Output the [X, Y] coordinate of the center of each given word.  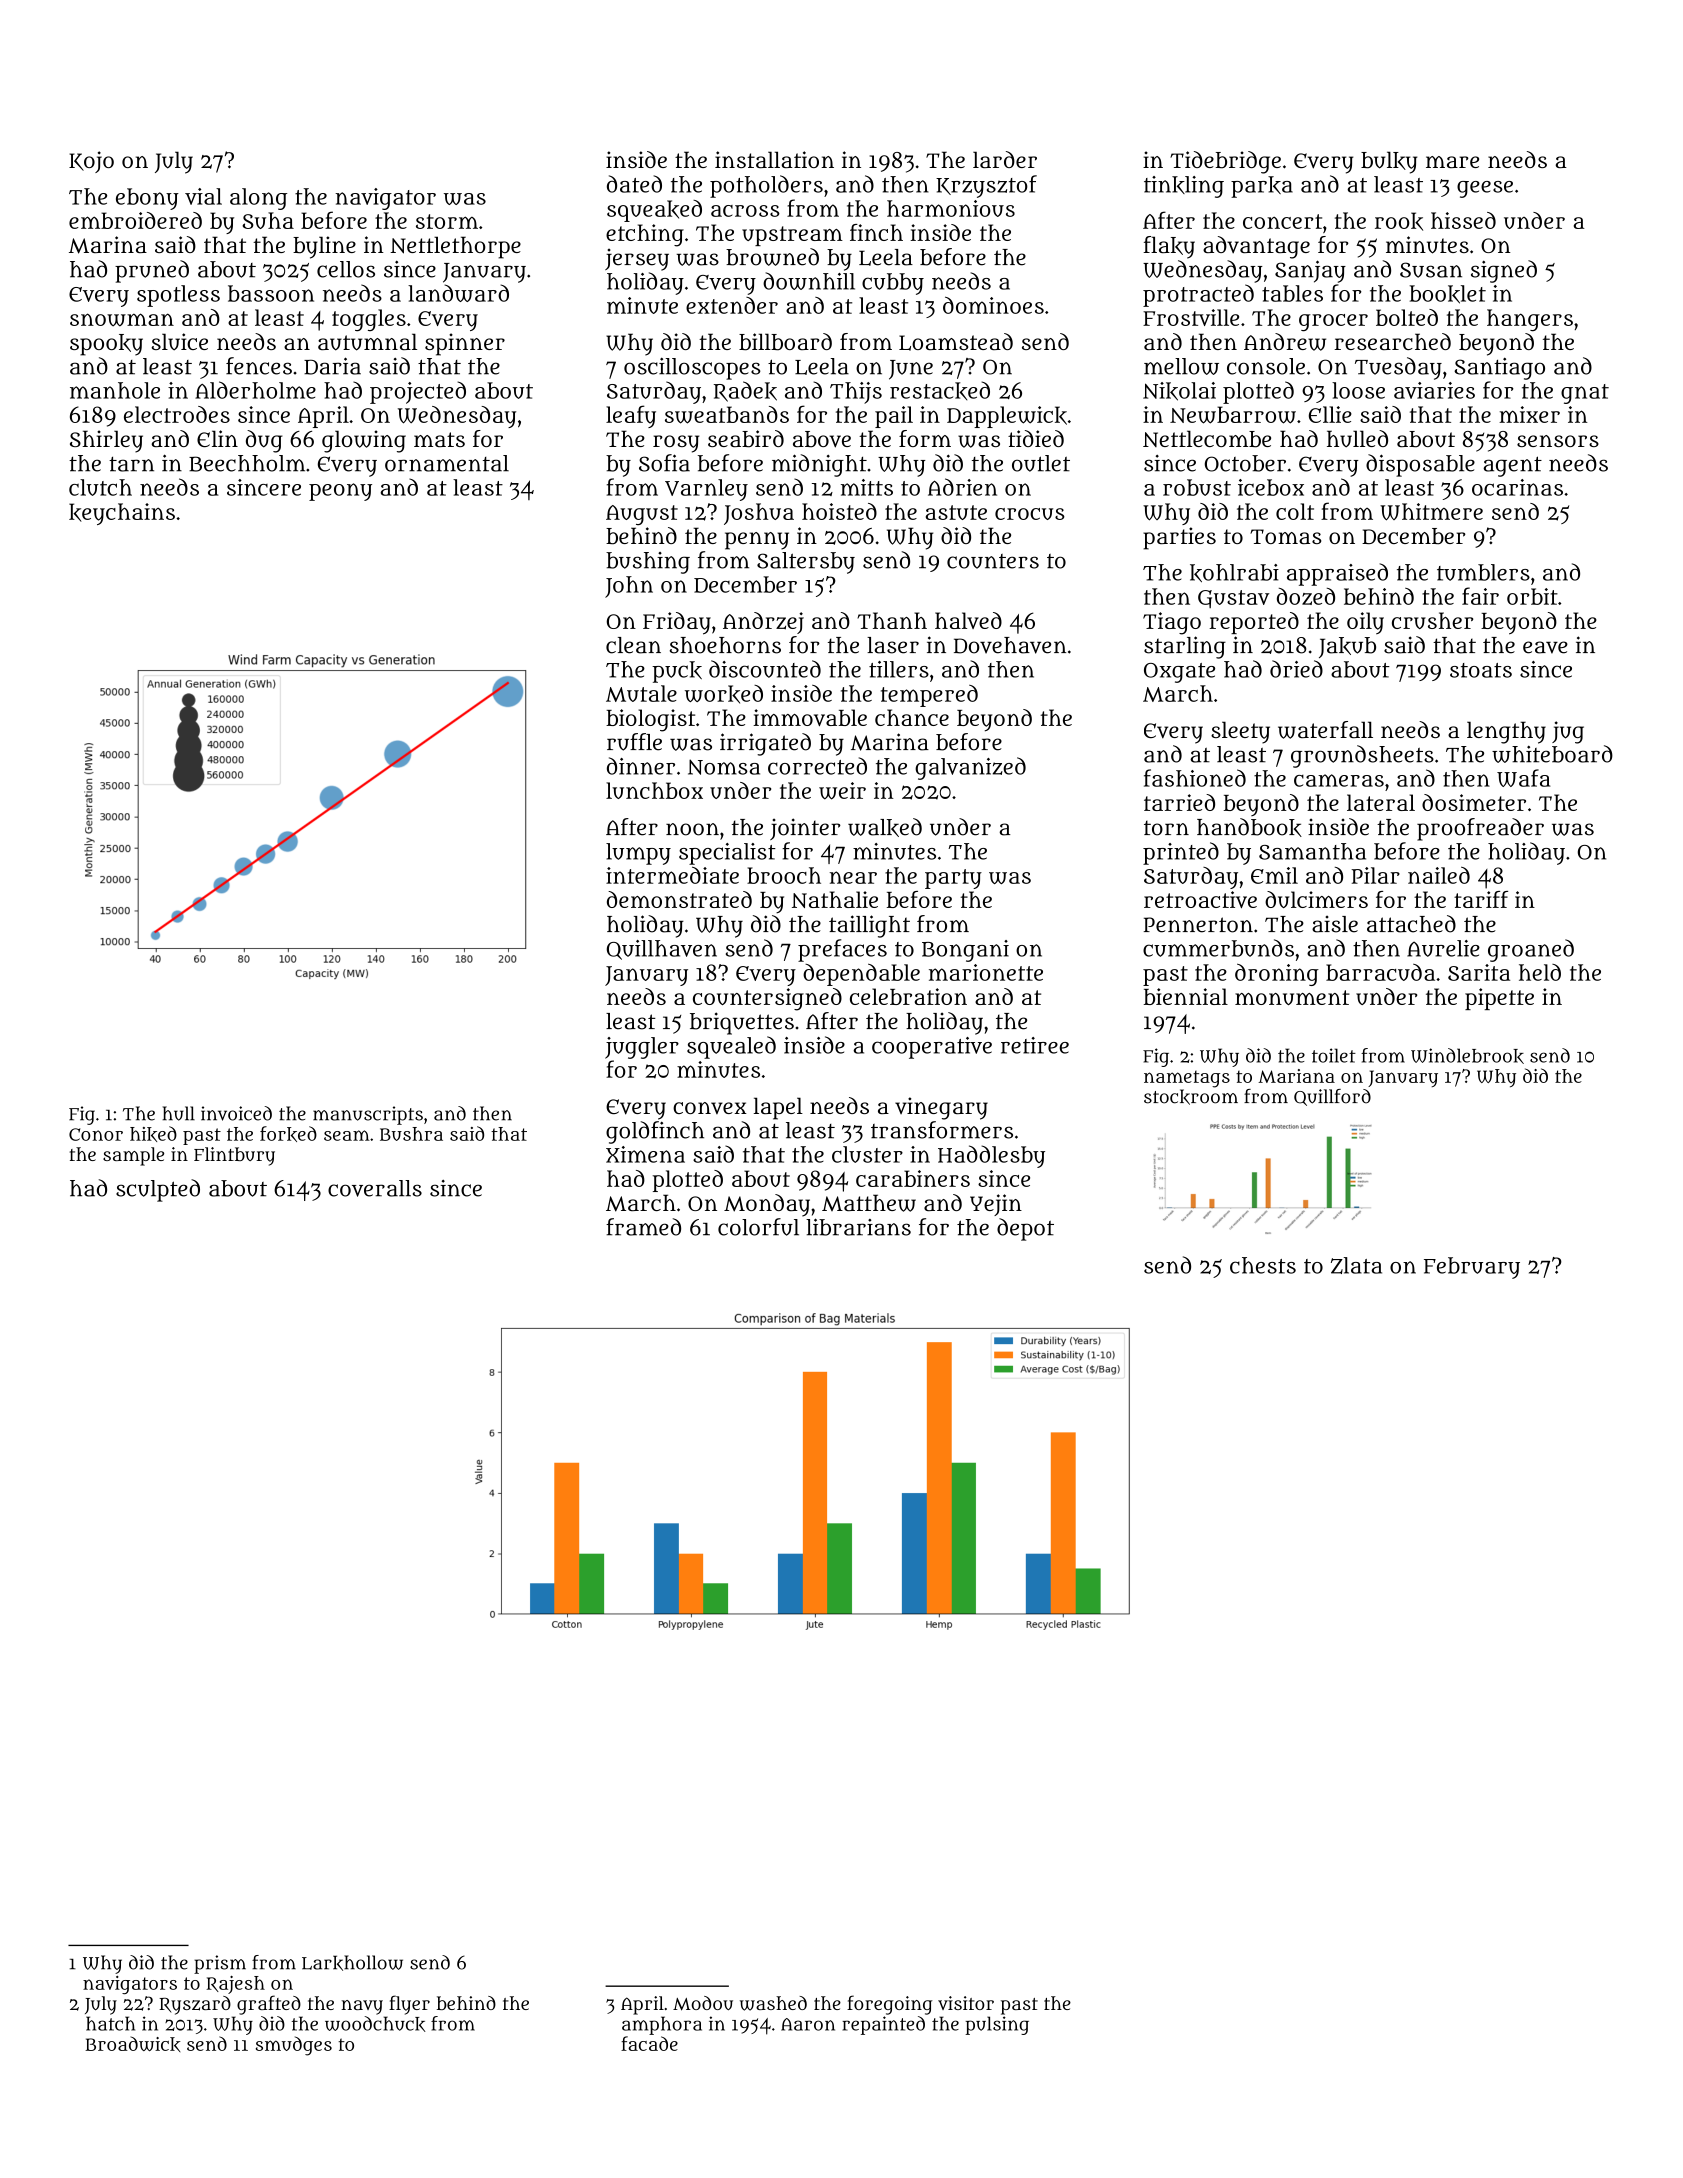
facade [649, 2043]
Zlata [1356, 1265]
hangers [1530, 320]
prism [220, 1964]
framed [643, 1227]
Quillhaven [662, 950]
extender [732, 305]
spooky [106, 345]
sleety [1240, 732]
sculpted [158, 1190]
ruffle [634, 742]
